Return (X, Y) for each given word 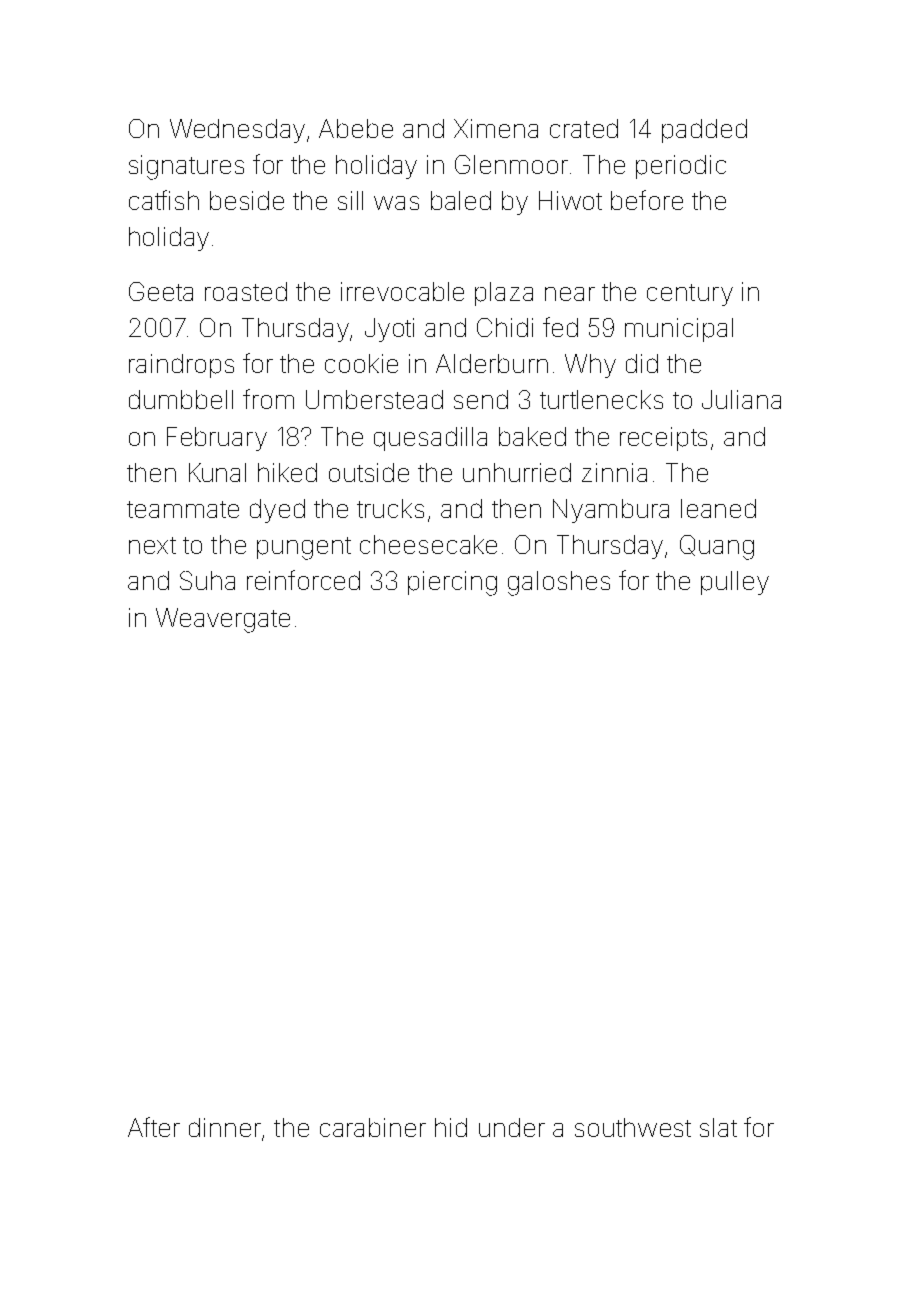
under (512, 1127)
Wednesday (237, 131)
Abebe (356, 128)
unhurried (517, 472)
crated (584, 128)
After (154, 1127)
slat (718, 1127)
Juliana (741, 399)
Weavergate (223, 620)
